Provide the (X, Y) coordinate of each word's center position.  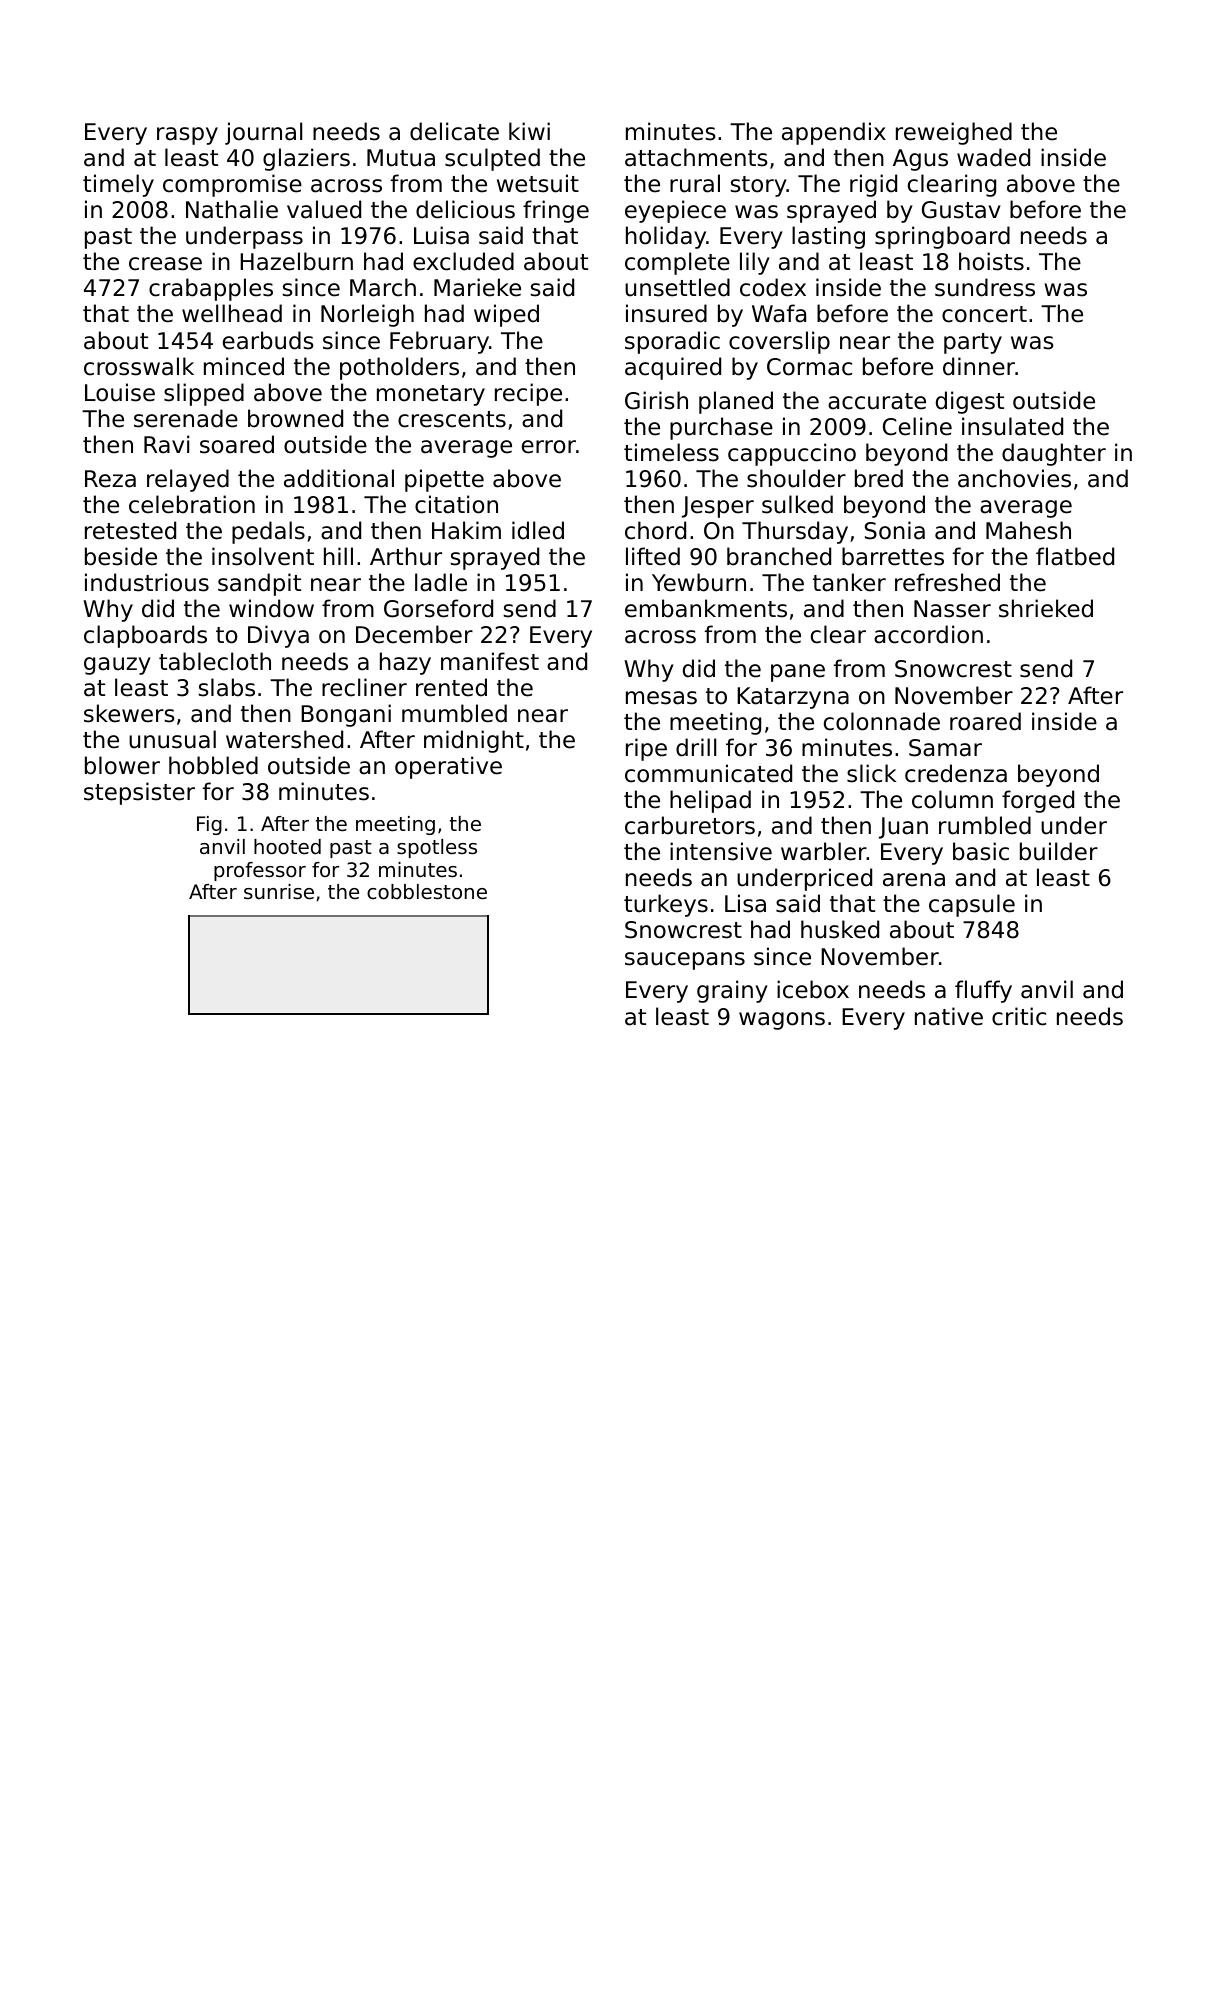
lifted (653, 556)
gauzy (117, 666)
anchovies (1014, 478)
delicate (454, 131)
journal (263, 133)
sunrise (279, 892)
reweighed (954, 133)
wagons (782, 1021)
